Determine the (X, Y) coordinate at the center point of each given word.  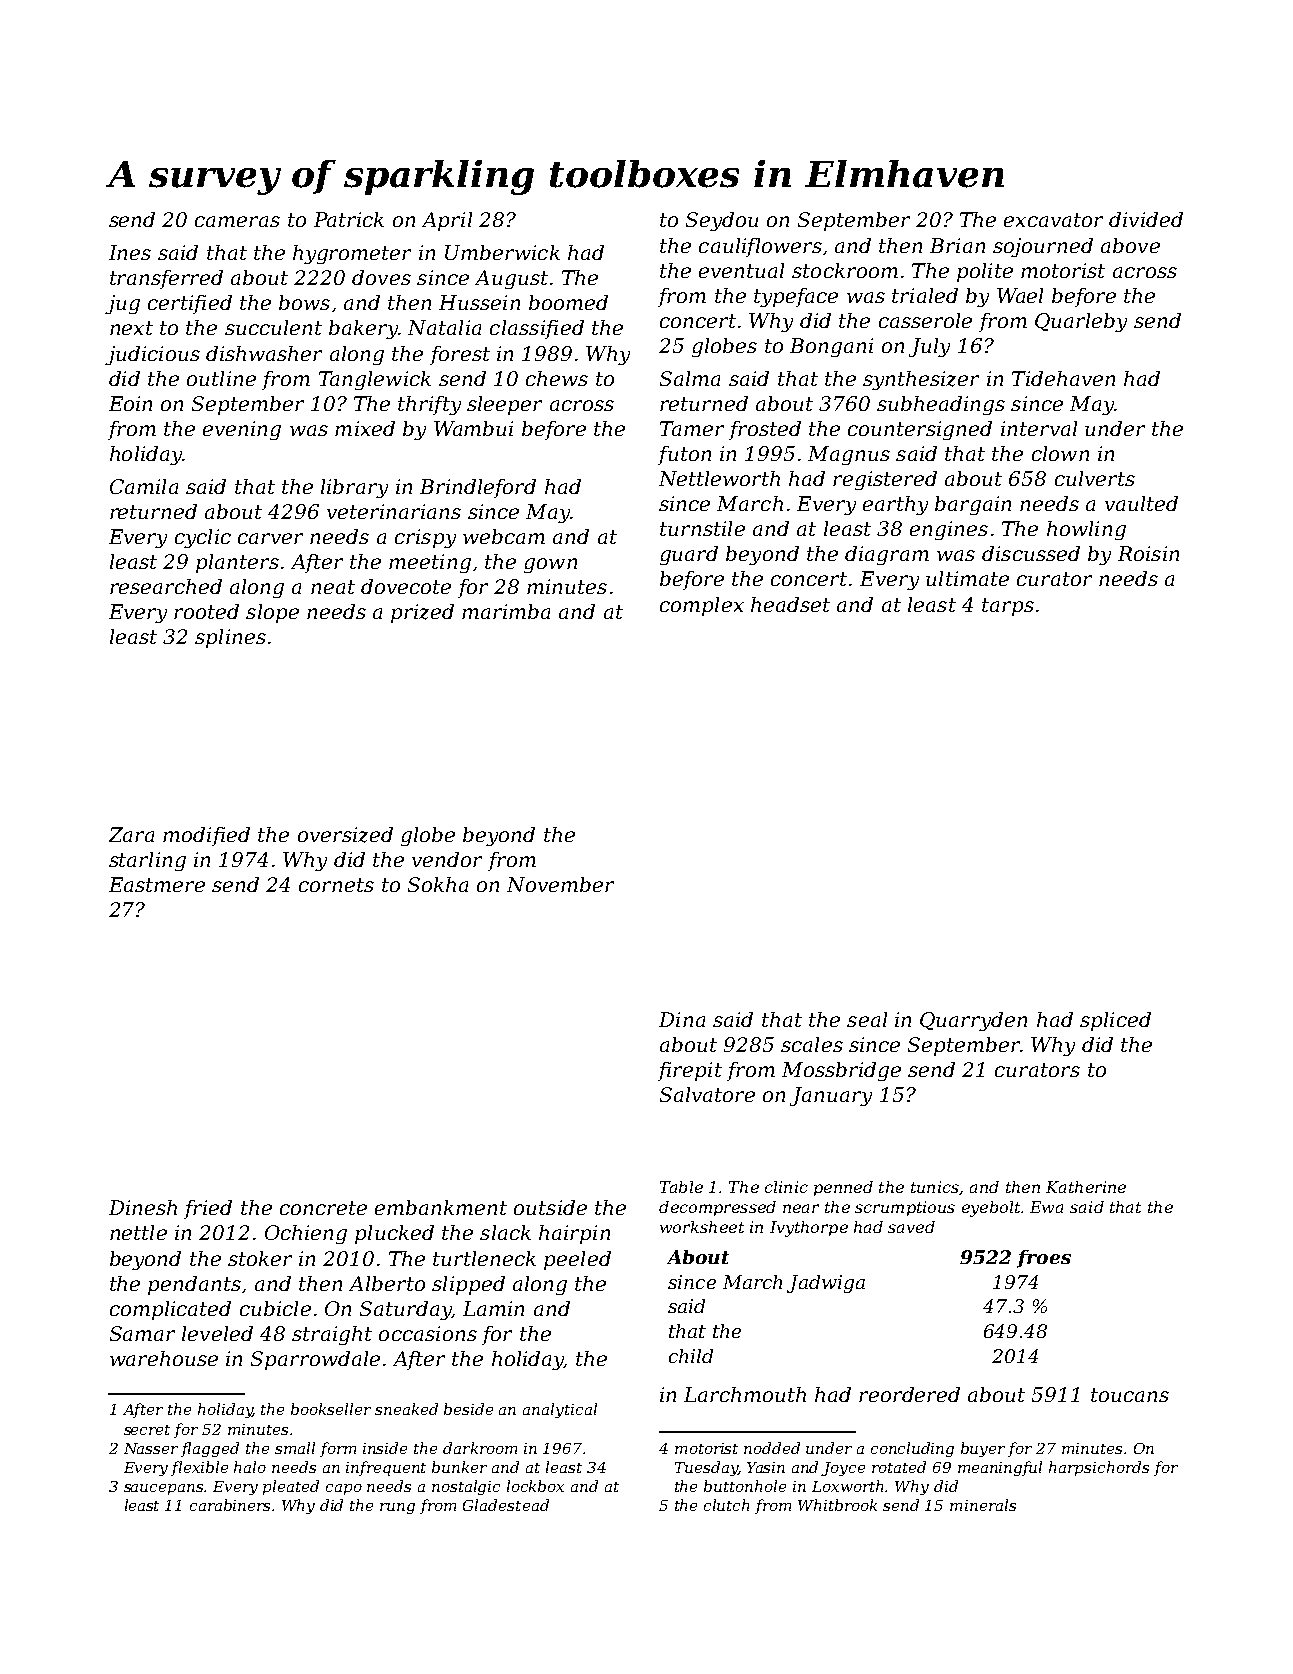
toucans (1130, 1395)
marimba (506, 611)
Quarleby (1081, 322)
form (338, 1449)
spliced (1115, 1021)
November (560, 884)
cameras (237, 221)
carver (270, 538)
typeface (796, 297)
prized (422, 613)
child (691, 1356)
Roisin (1148, 553)
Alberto (387, 1283)
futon (684, 455)
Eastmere (157, 884)
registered (885, 480)
